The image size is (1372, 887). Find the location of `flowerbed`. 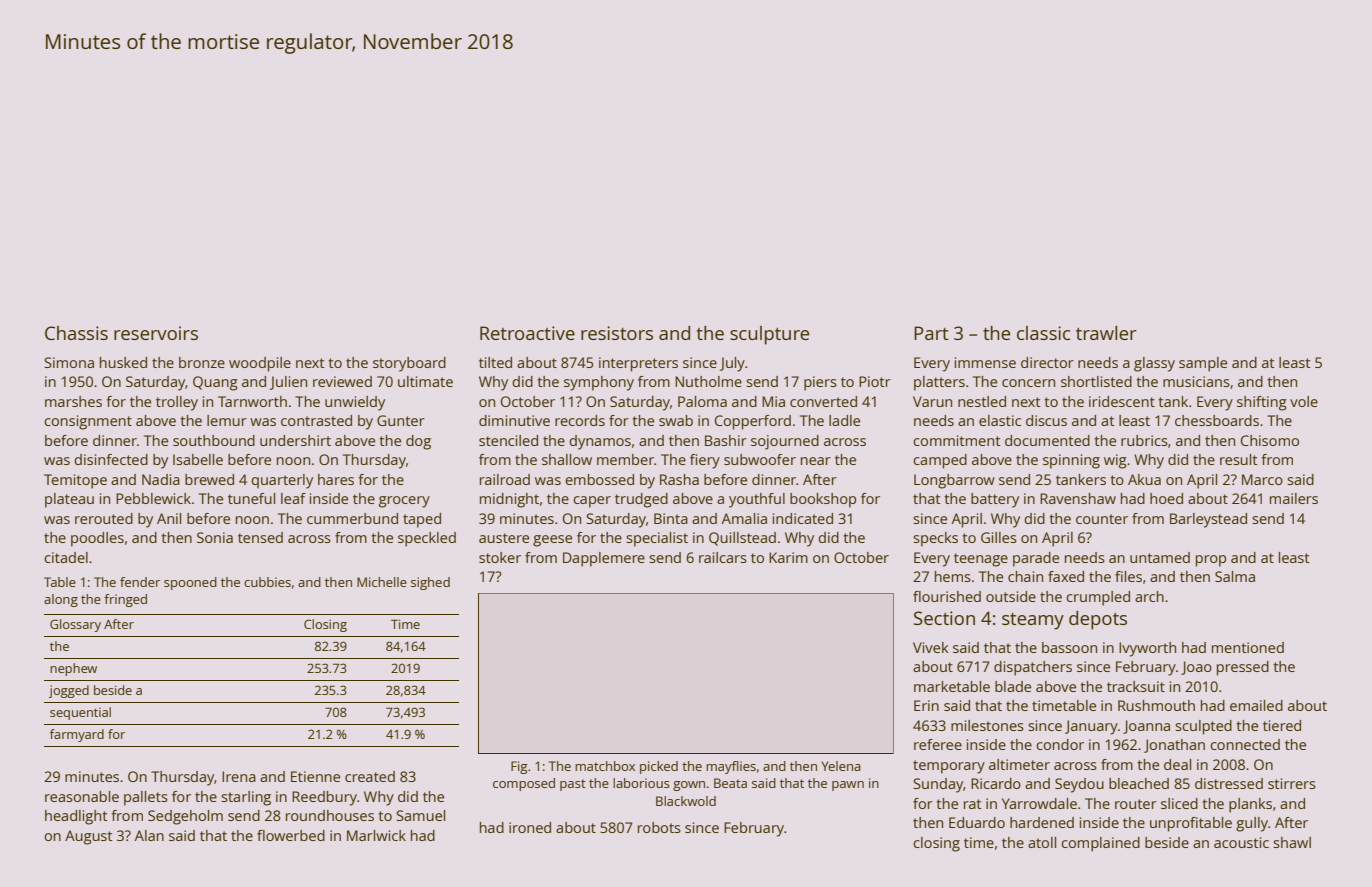

flowerbed is located at coordinates (291, 835).
